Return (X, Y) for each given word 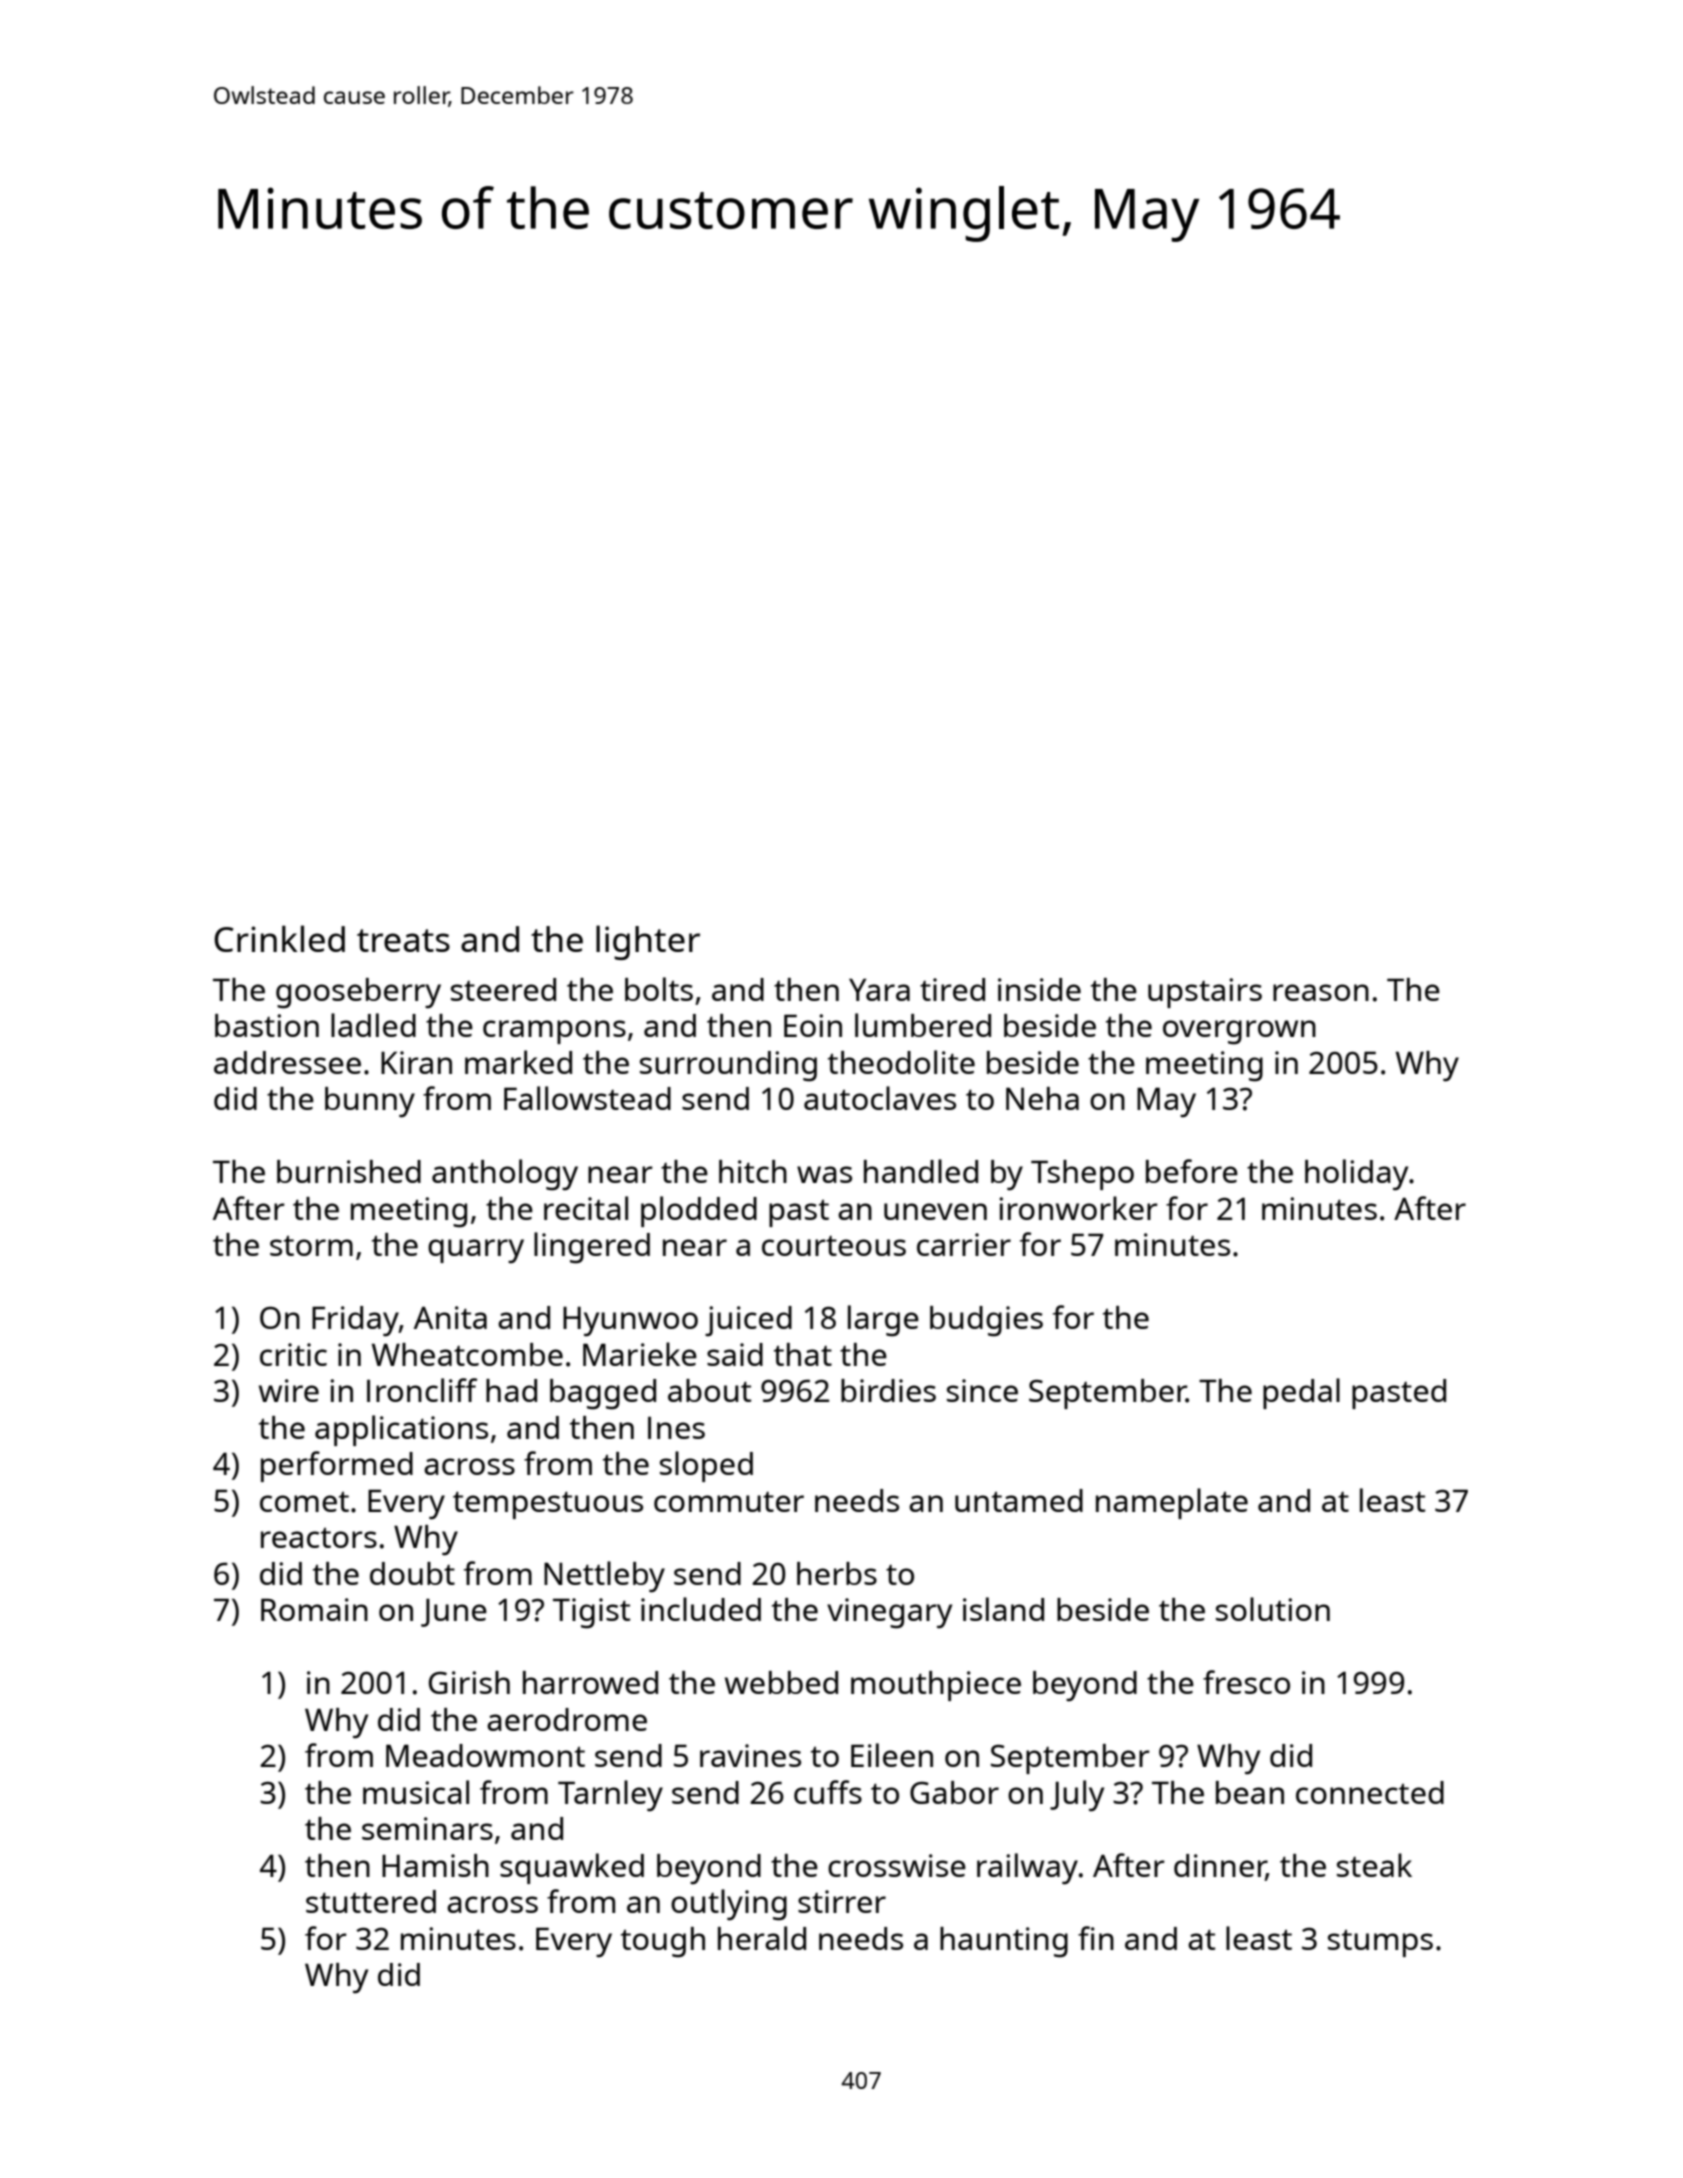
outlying (729, 1905)
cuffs (828, 1792)
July (1077, 1796)
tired (952, 989)
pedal (1301, 1393)
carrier (964, 1244)
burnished (349, 1171)
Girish (469, 1682)
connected (1370, 1792)
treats (403, 940)
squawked (572, 1868)
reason (1321, 992)
